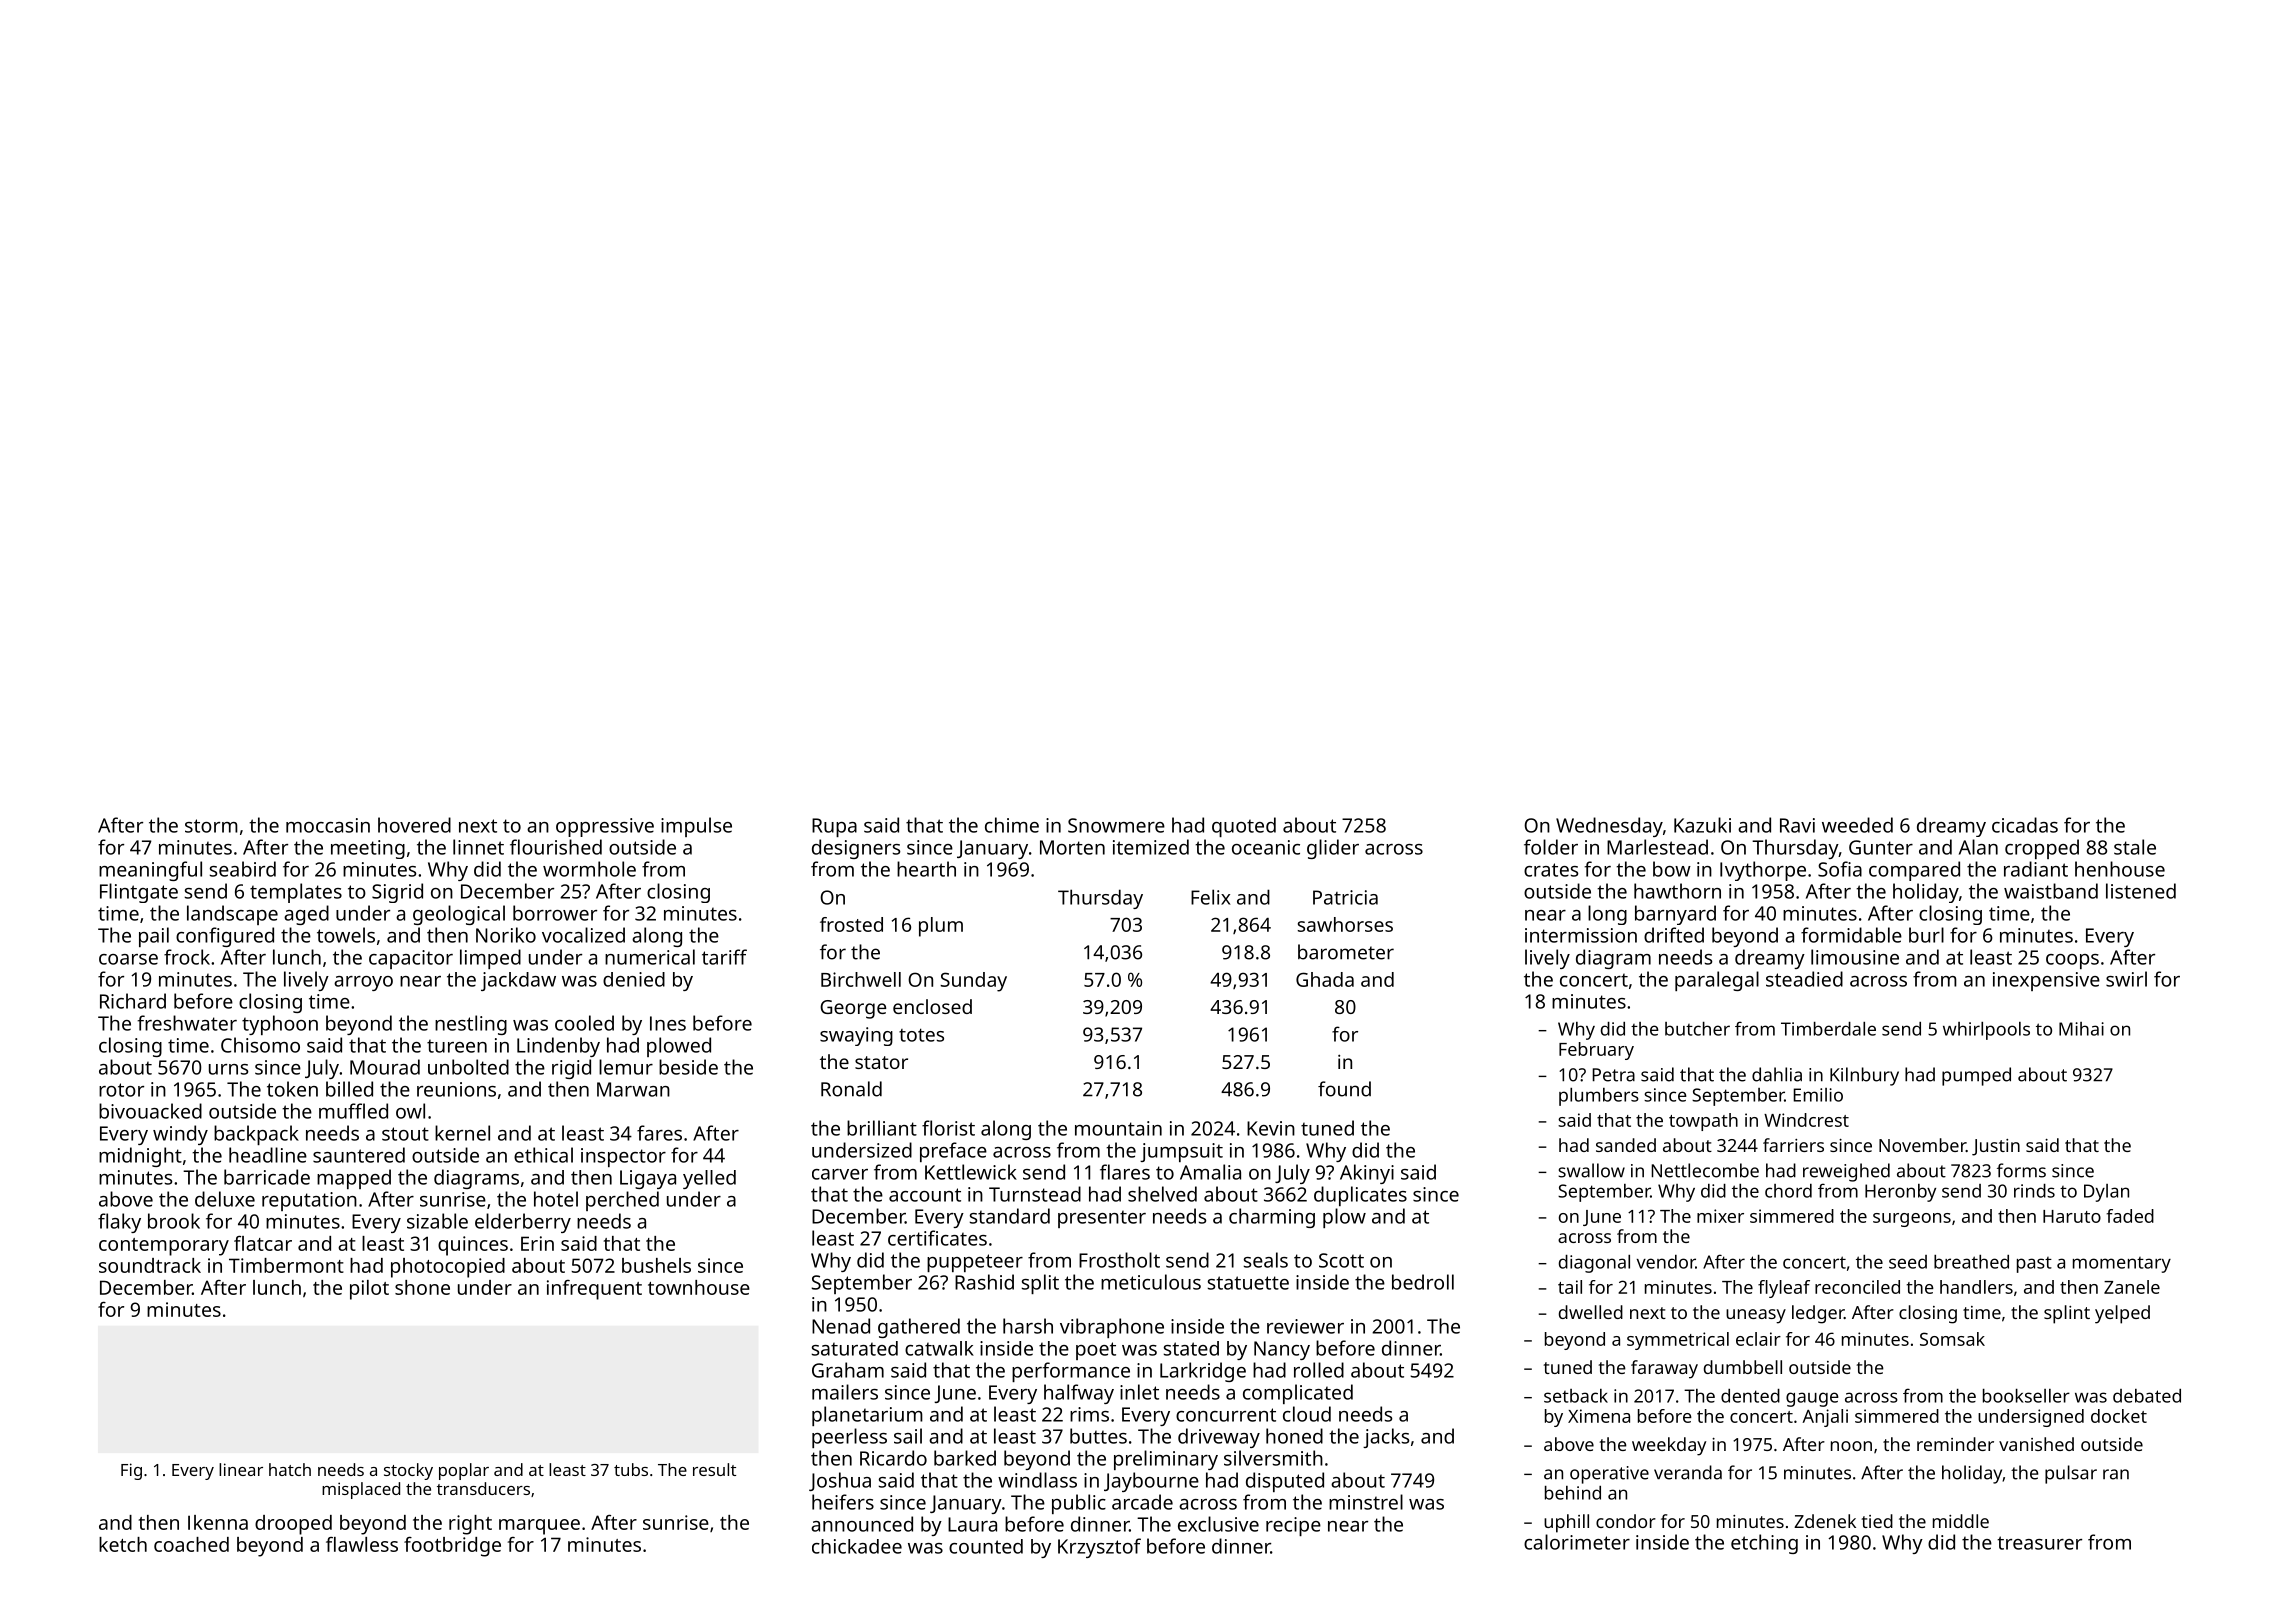 This page has width=2282, height=1614. Describe the element at coordinates (362, 1544) in the page. I see `flawless` at that location.
